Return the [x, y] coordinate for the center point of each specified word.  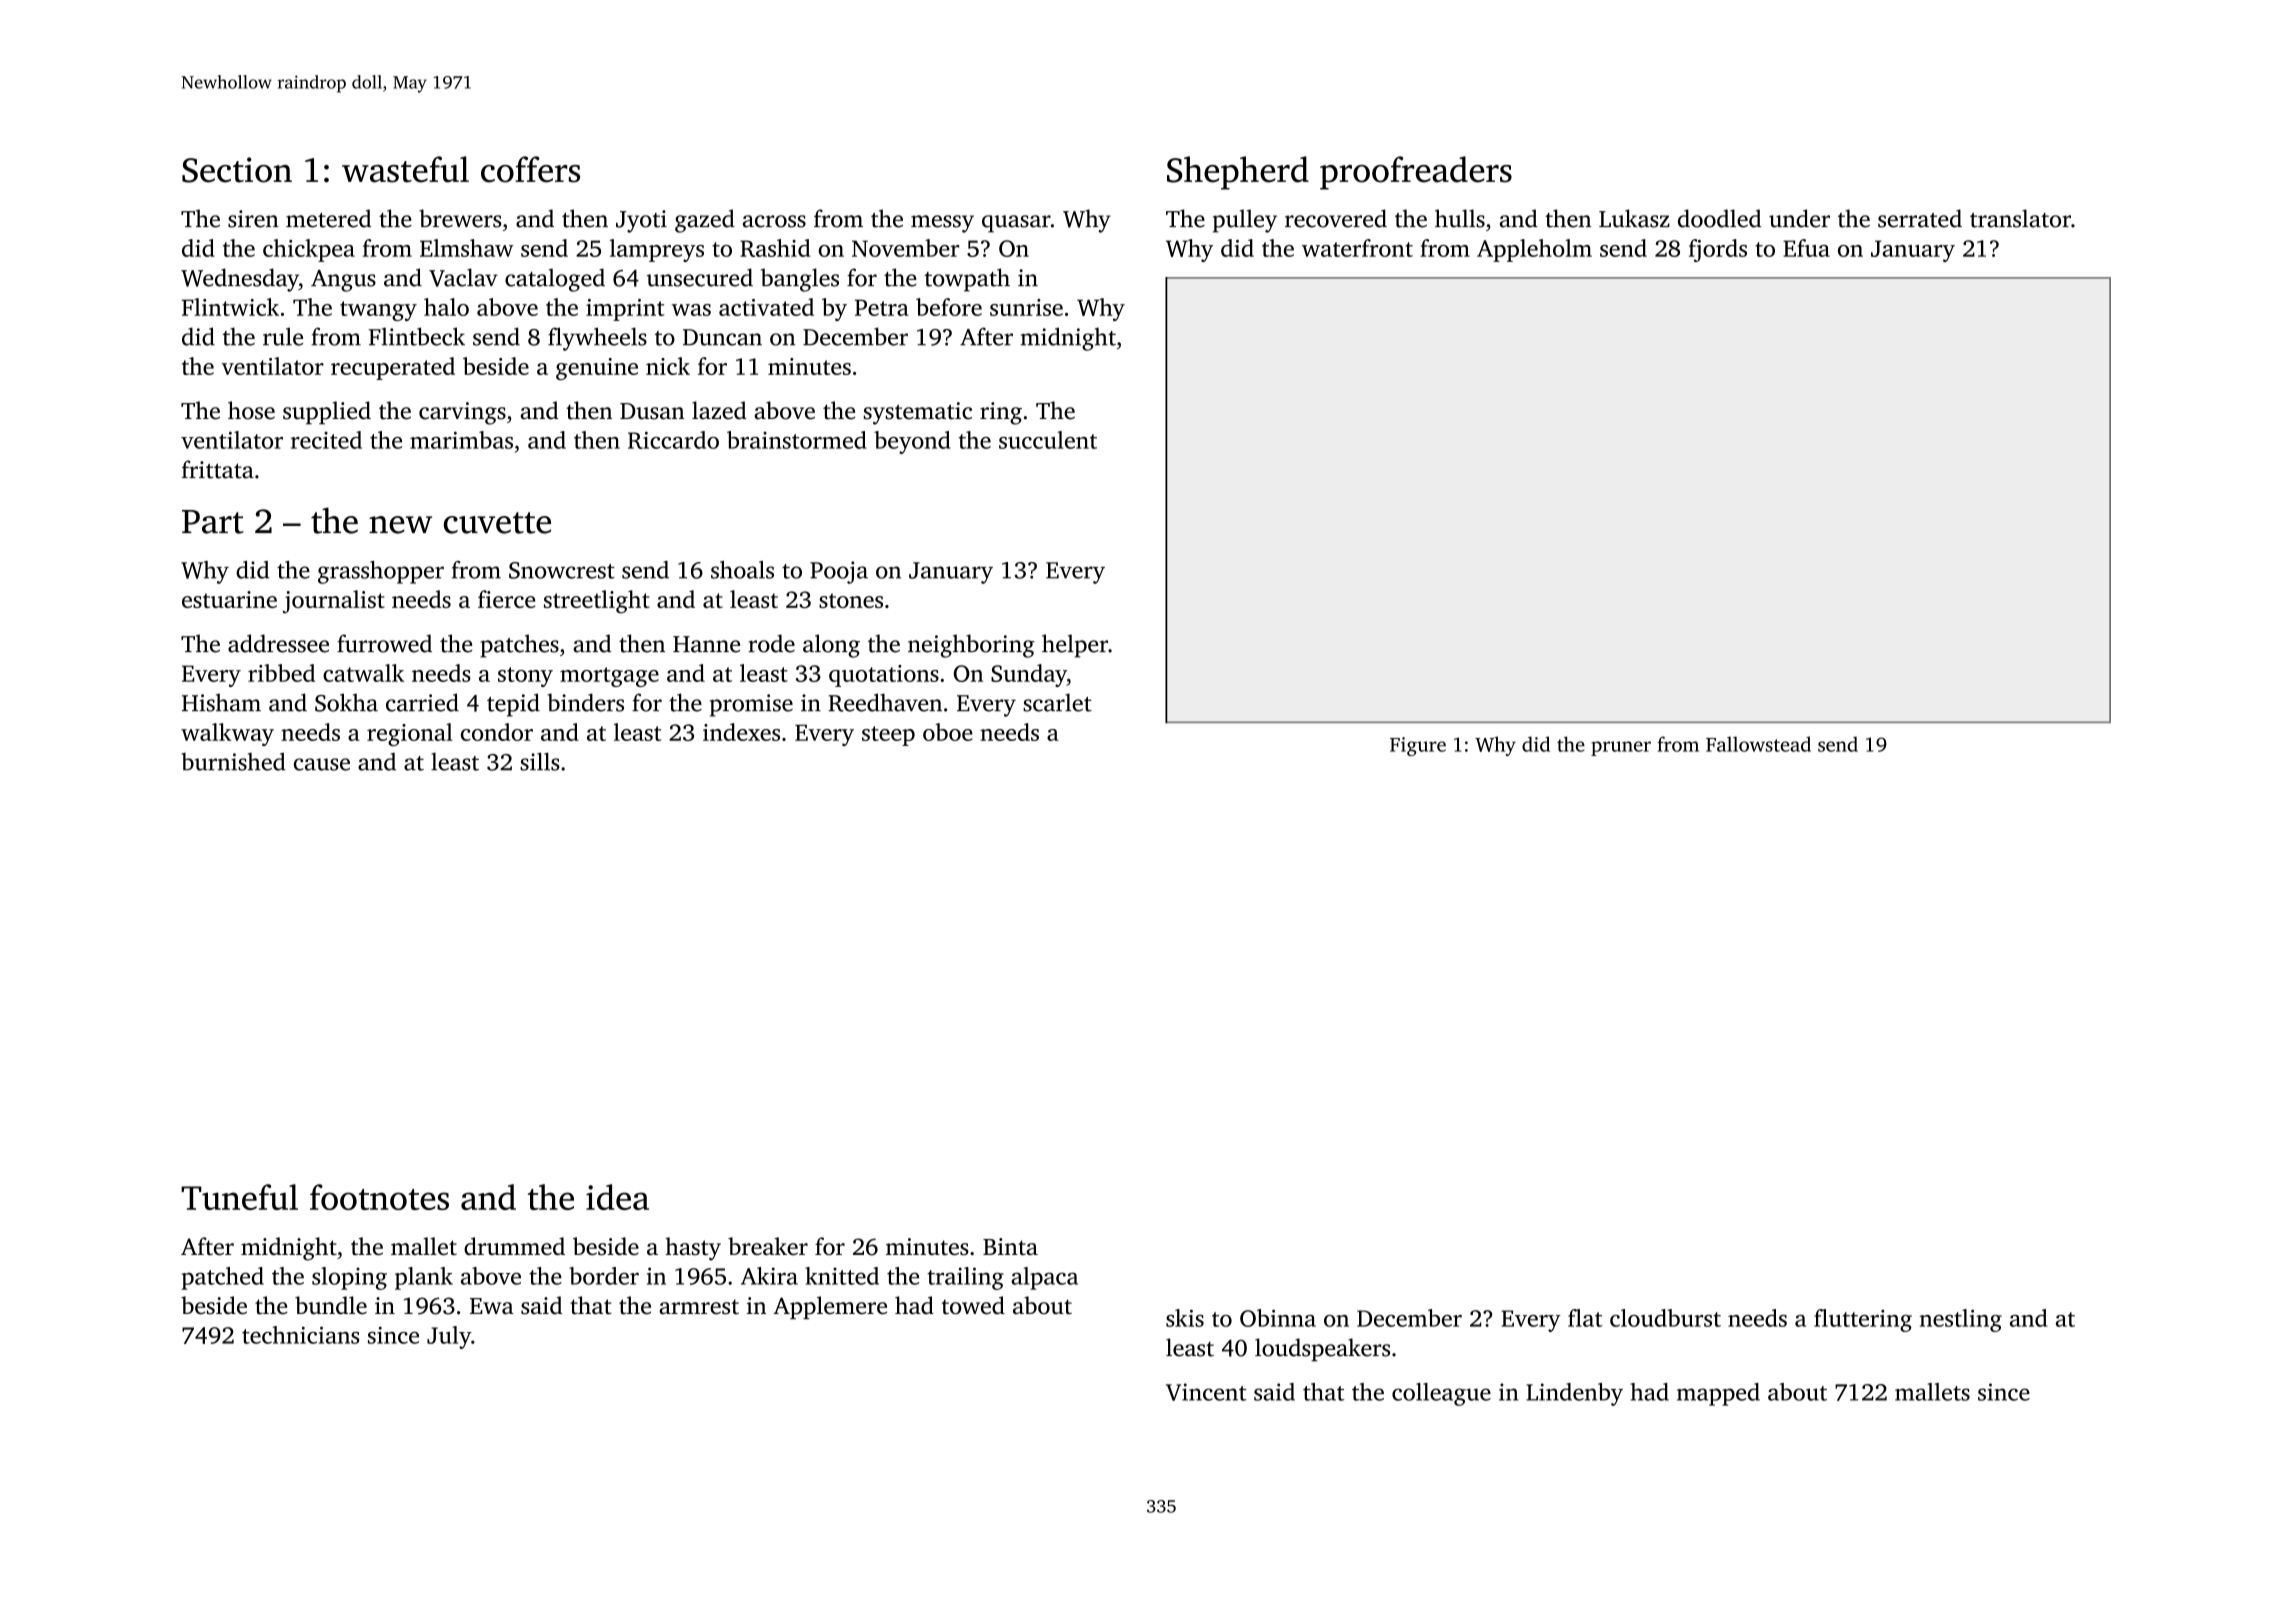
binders [585, 702]
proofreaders [1416, 173]
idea [617, 1197]
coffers [530, 169]
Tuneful [239, 1197]
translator [2020, 218]
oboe [948, 732]
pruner [1621, 748]
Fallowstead [1758, 744]
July [449, 1337]
